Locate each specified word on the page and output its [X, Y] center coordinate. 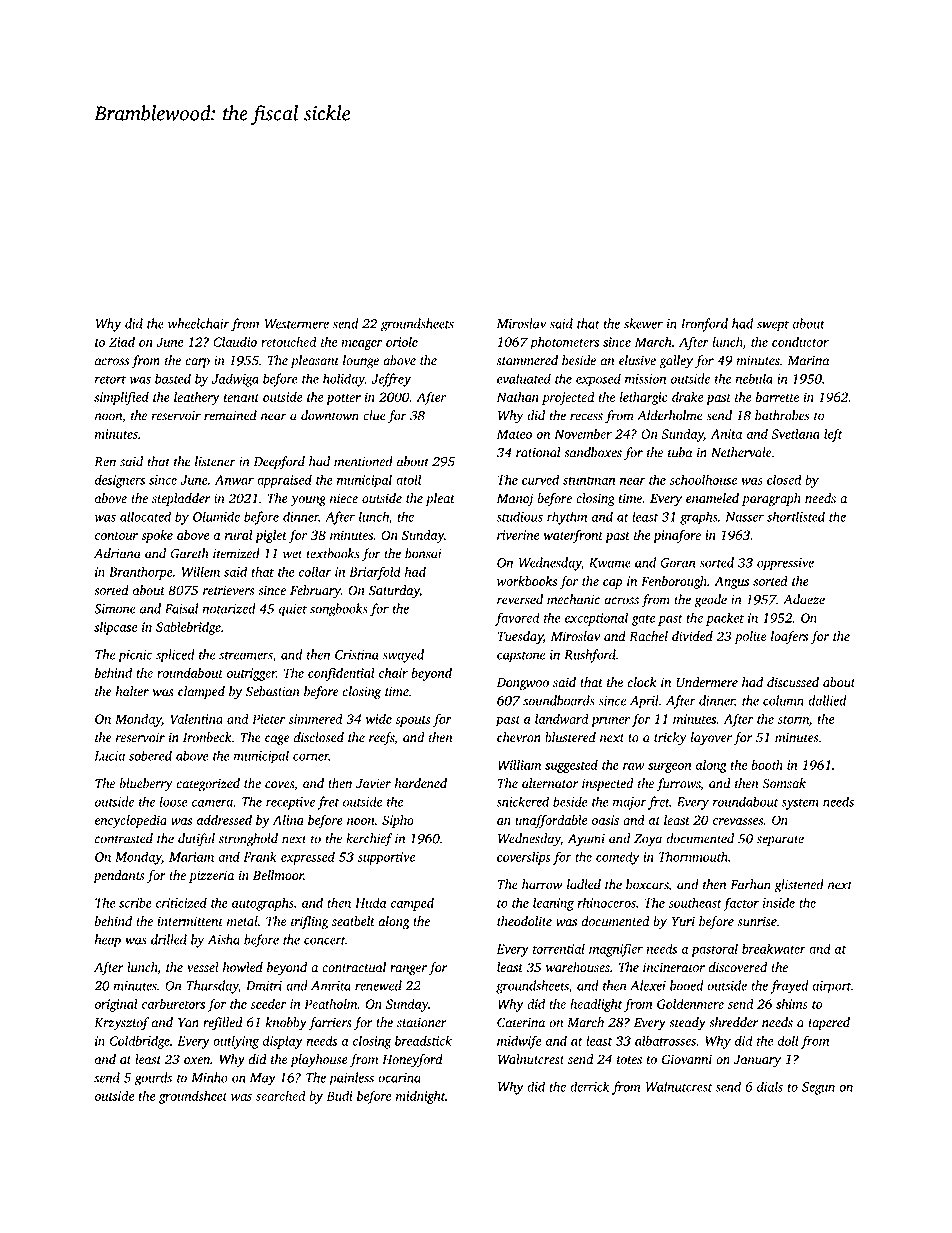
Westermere [297, 324]
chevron [519, 737]
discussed [793, 682]
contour [116, 536]
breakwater [774, 948]
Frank [260, 856]
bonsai [423, 553]
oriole [402, 342]
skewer [643, 323]
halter [132, 691]
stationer [422, 1022]
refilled [223, 1023]
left [833, 435]
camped [412, 904]
